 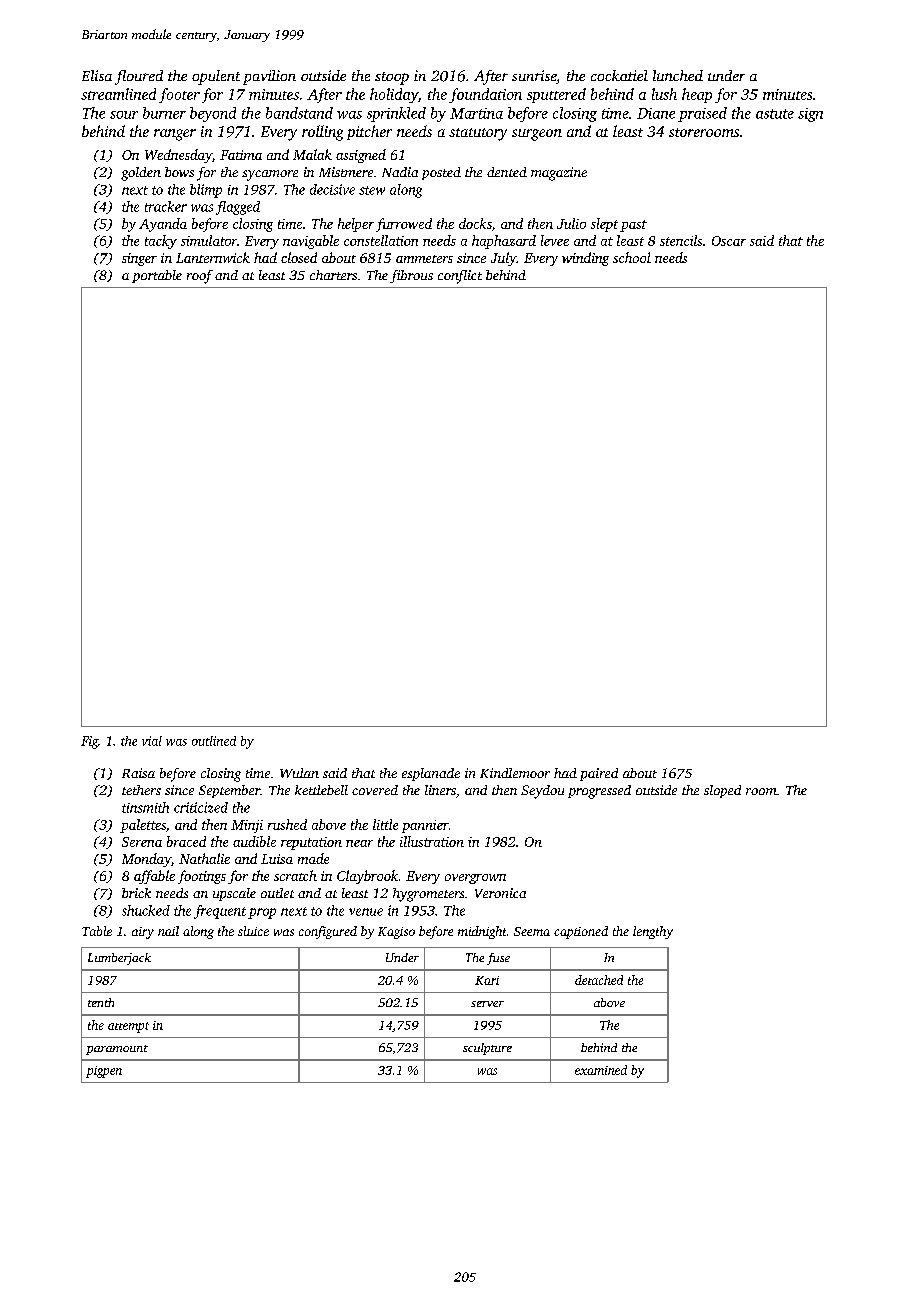 What do you see at coordinates (101, 1002) in the document?
I see `tenth` at bounding box center [101, 1002].
